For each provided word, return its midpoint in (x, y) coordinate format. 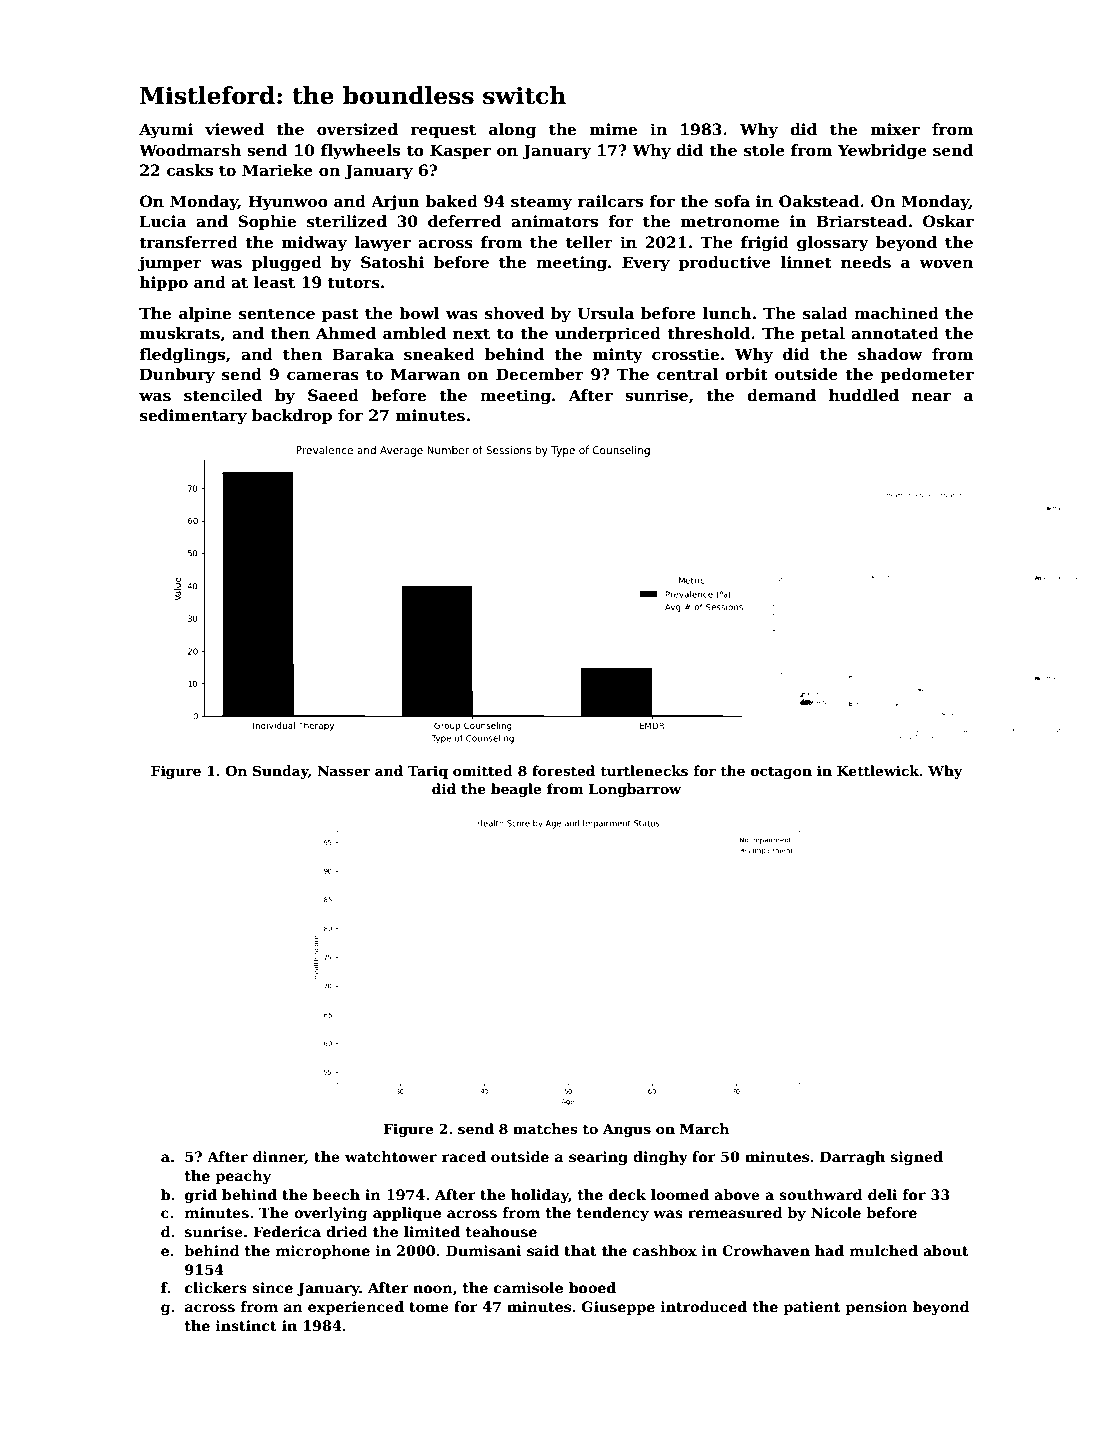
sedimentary (193, 417)
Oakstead (819, 201)
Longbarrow (635, 790)
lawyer (383, 244)
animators (554, 221)
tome (429, 1307)
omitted (483, 770)
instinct (246, 1325)
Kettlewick (878, 770)
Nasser (343, 771)
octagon (781, 772)
